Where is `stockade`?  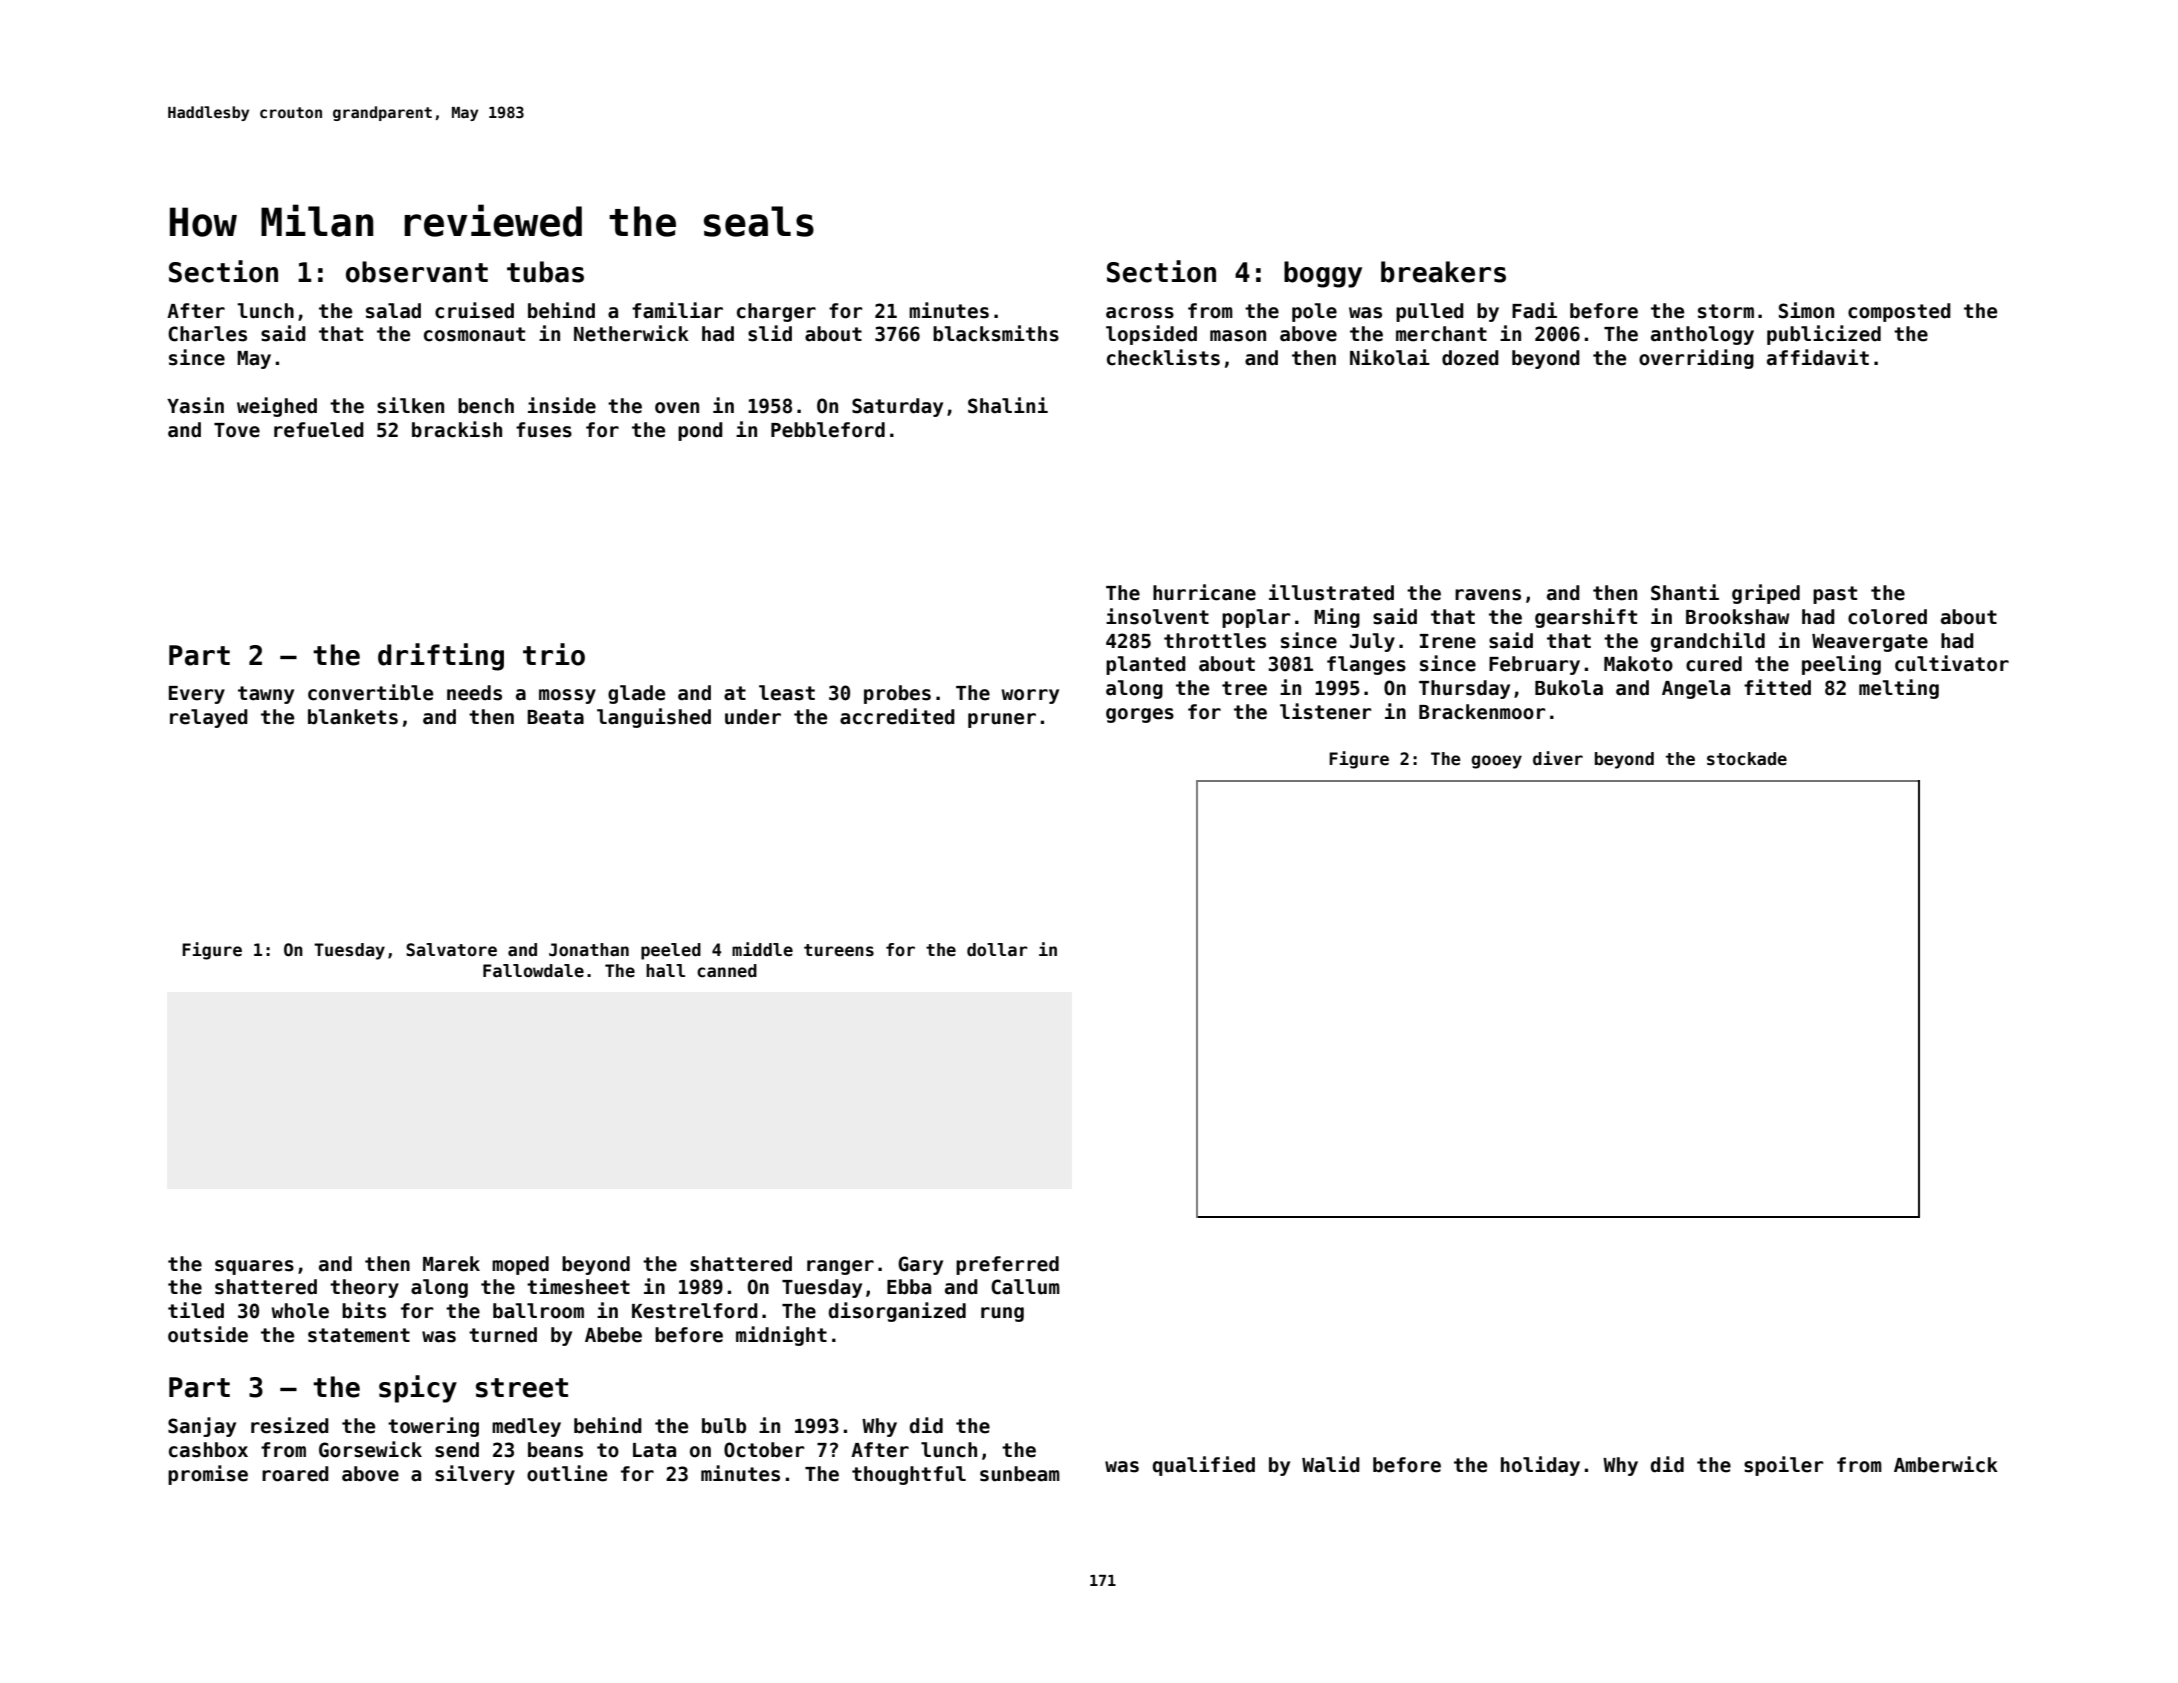 stockade is located at coordinates (1747, 759).
